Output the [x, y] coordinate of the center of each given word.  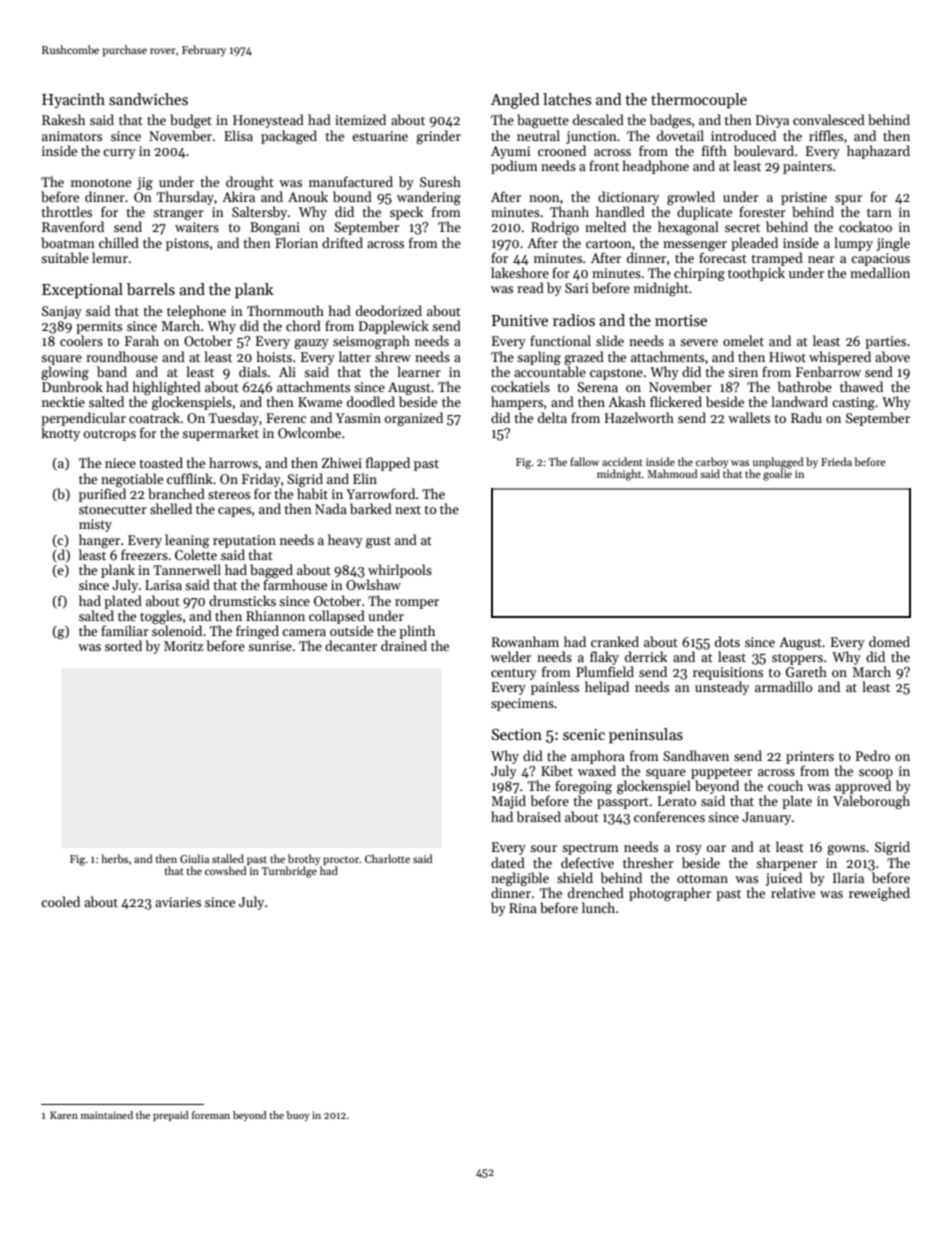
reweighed [879, 894]
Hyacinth [73, 100]
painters [807, 167]
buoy [298, 1116]
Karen [64, 1115]
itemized [360, 119]
